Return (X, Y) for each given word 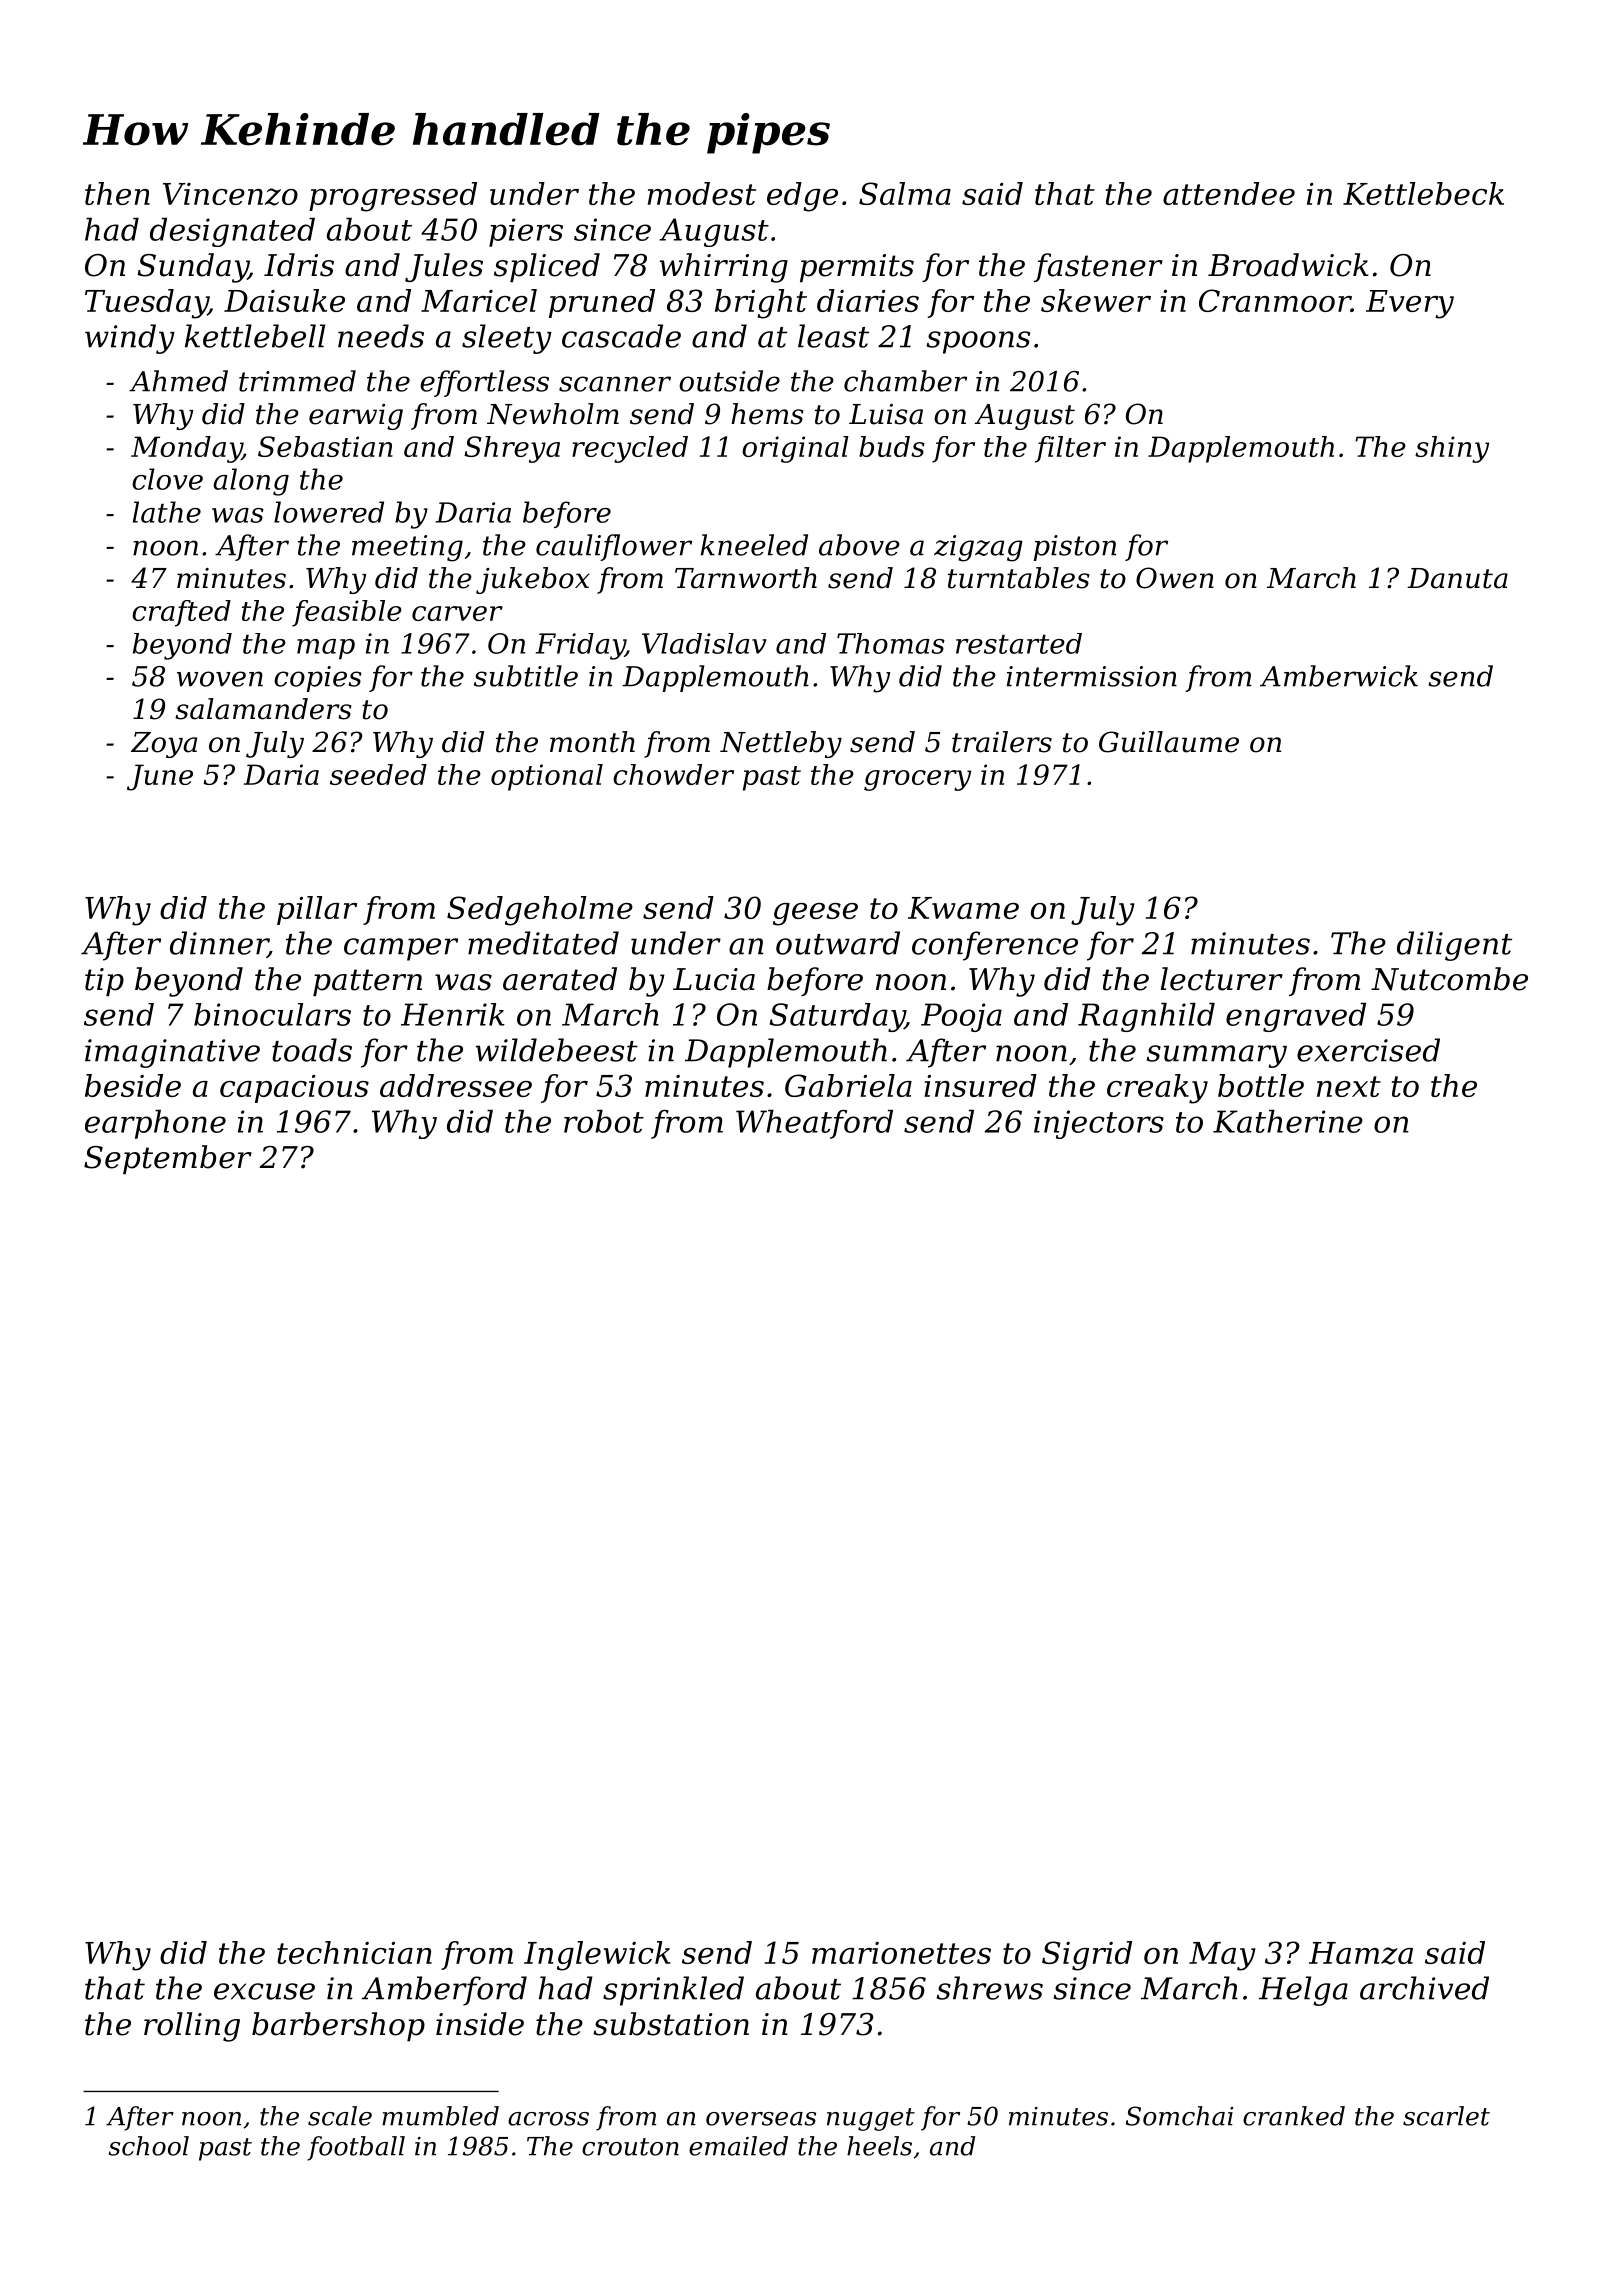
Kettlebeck (1423, 193)
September (168, 1159)
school (148, 2146)
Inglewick (597, 1956)
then (117, 193)
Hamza (1361, 1953)
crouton (630, 2147)
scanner (615, 384)
